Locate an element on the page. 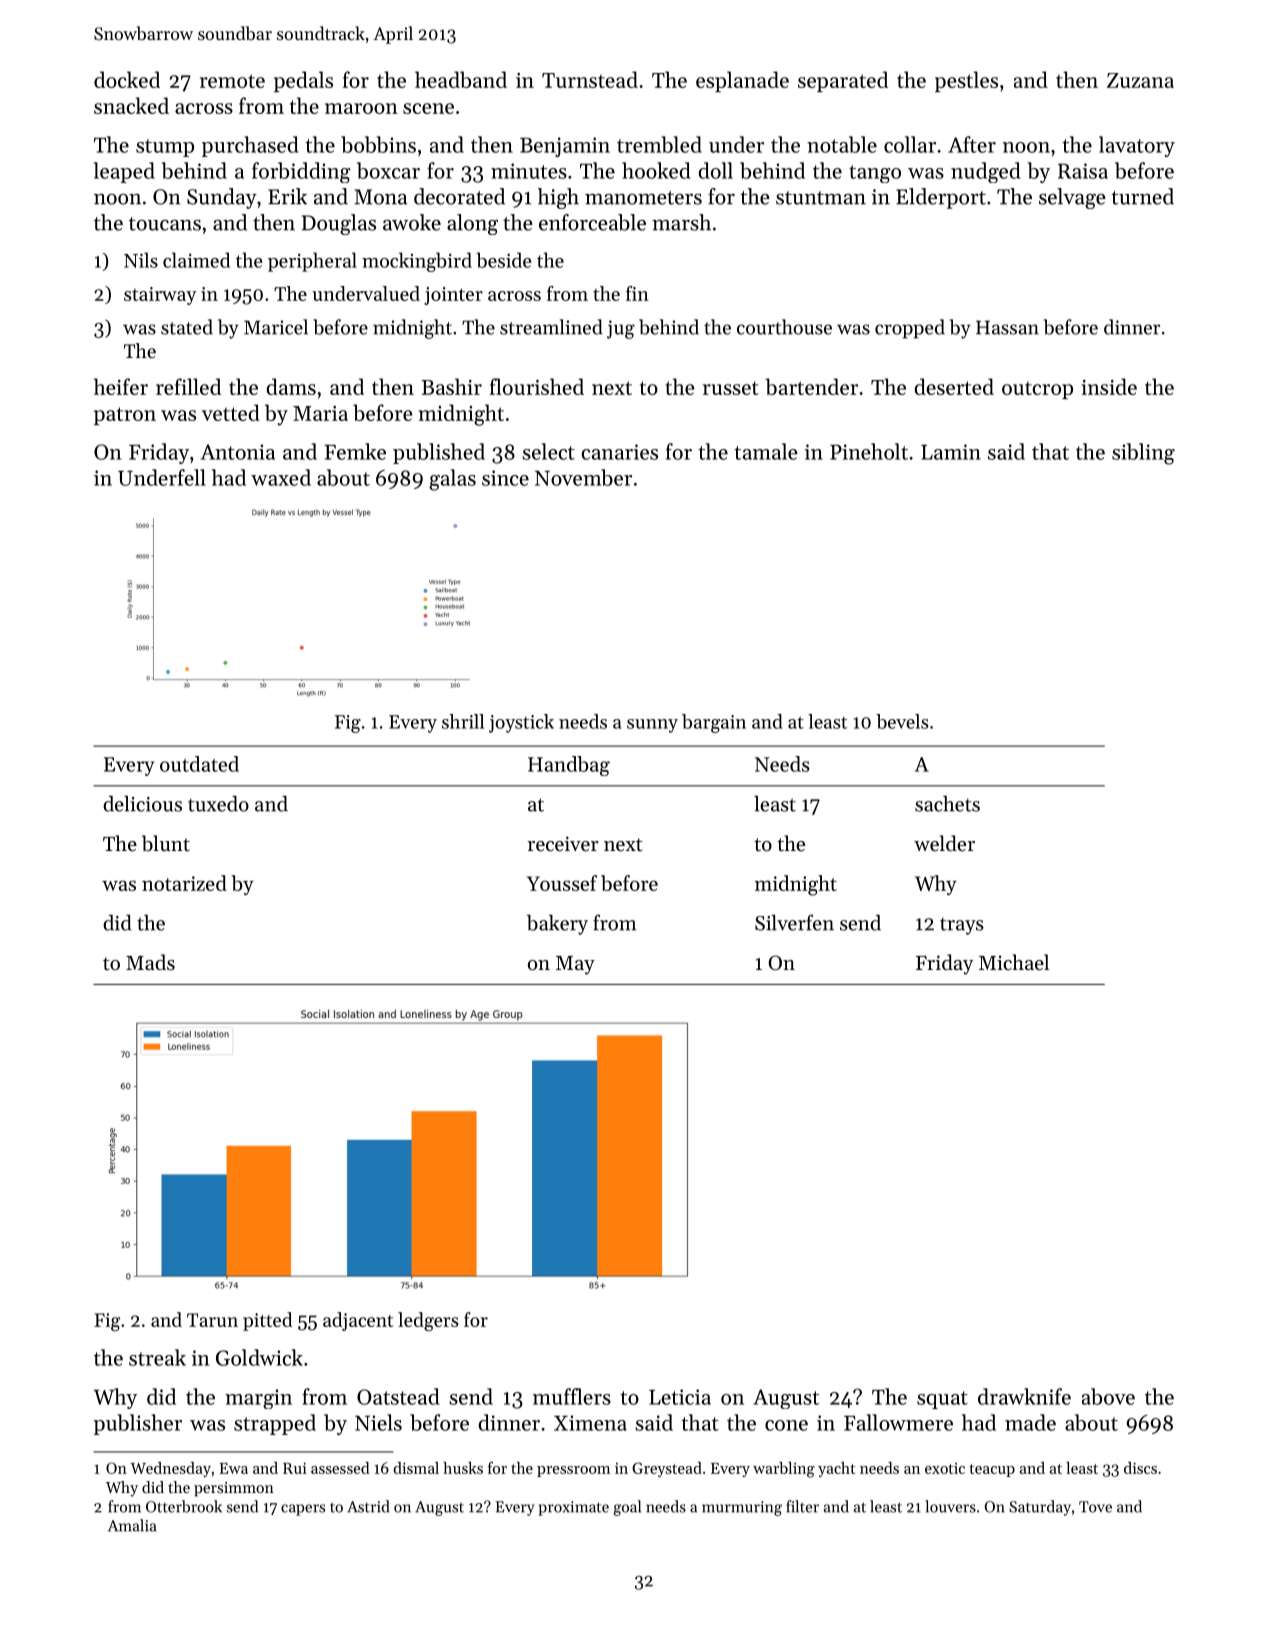 The image size is (1268, 1641). bakery is located at coordinates (557, 924).
